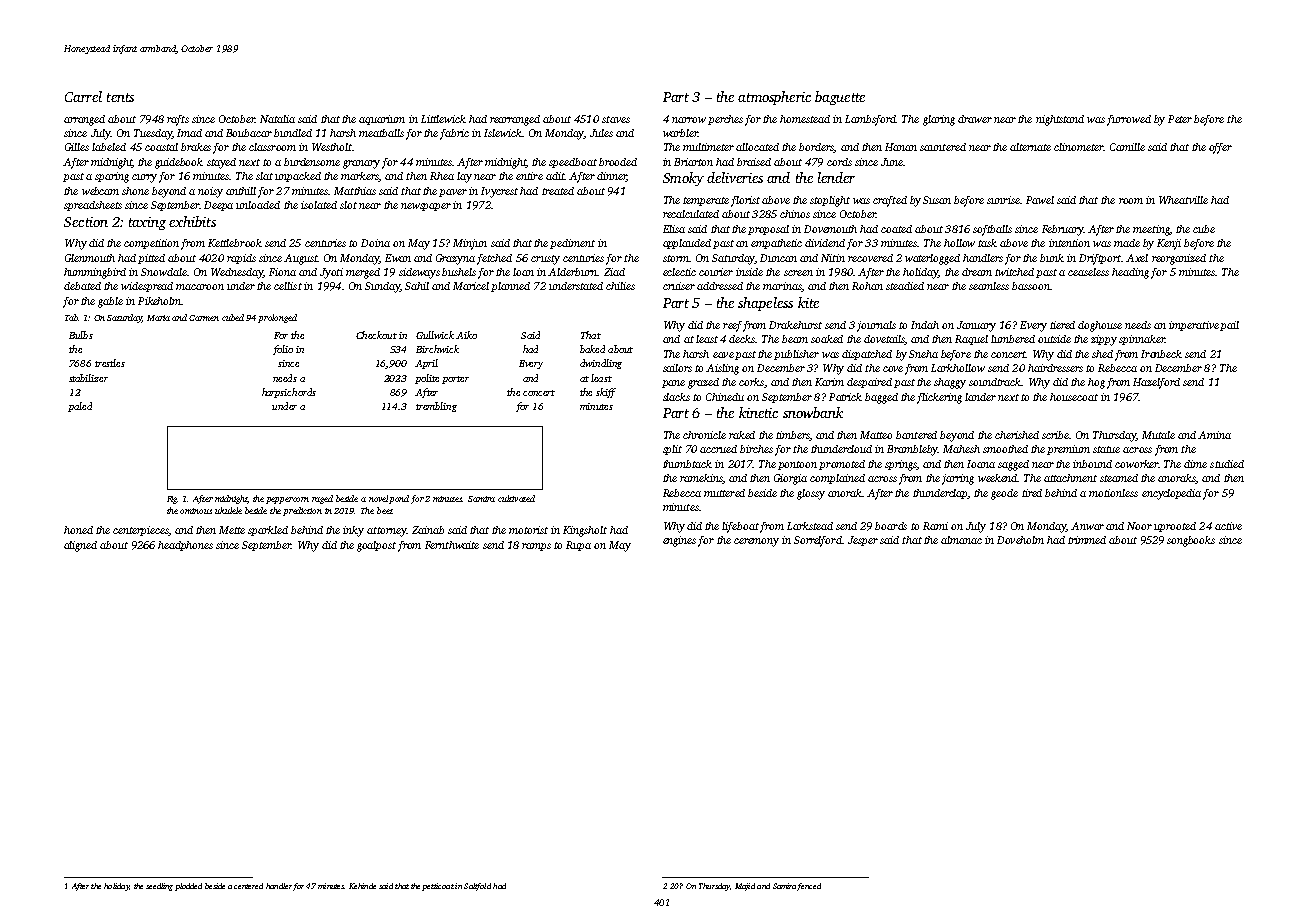 The height and width of the image is (924, 1308). Describe the element at coordinates (961, 540) in the image. I see `almanac` at that location.
